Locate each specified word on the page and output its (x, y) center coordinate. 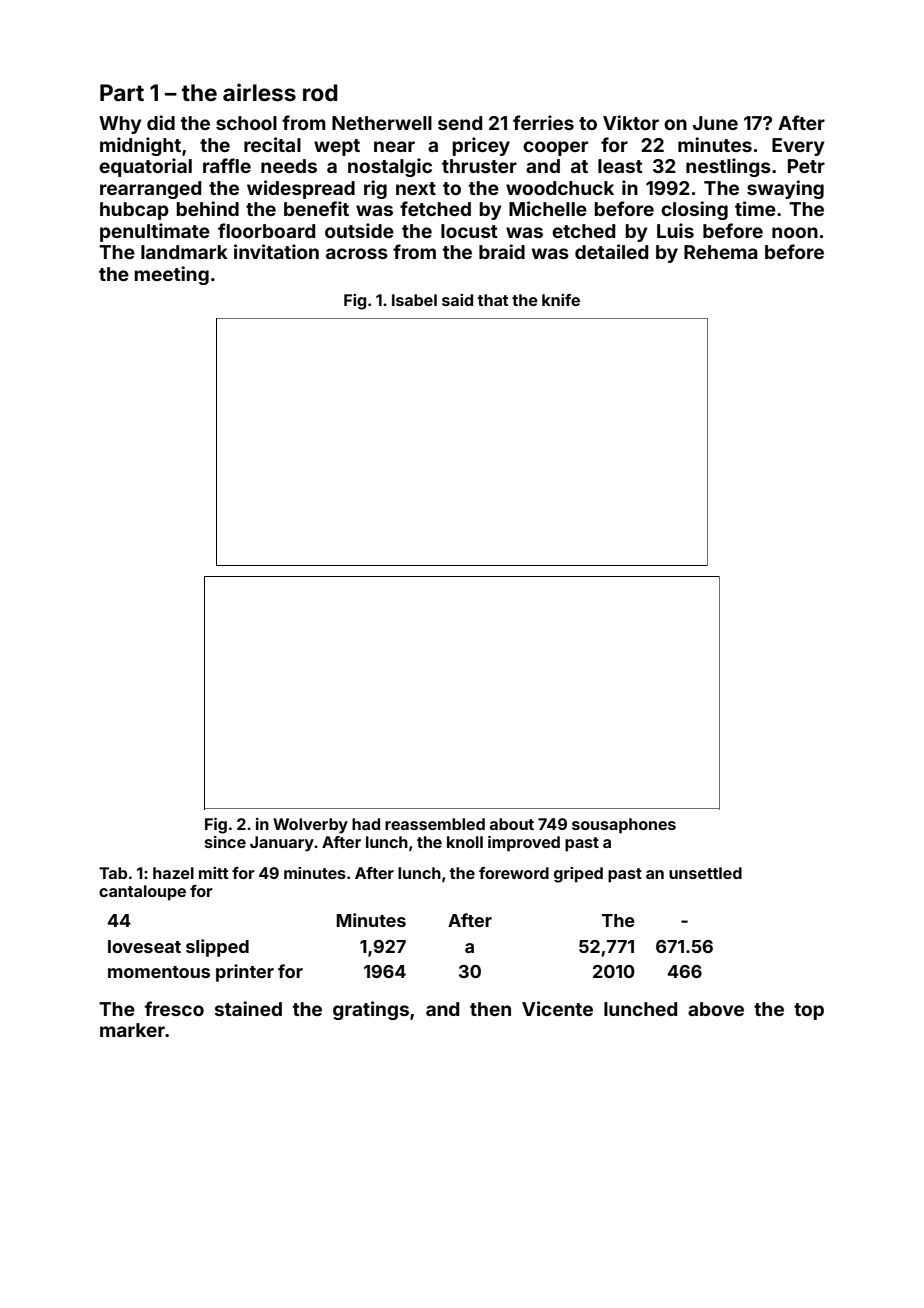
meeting (172, 275)
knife (561, 300)
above (716, 1009)
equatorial (145, 167)
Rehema (721, 252)
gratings (371, 1010)
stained (248, 1008)
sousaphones (624, 826)
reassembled (435, 824)
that (492, 300)
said (457, 300)
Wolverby (310, 826)
